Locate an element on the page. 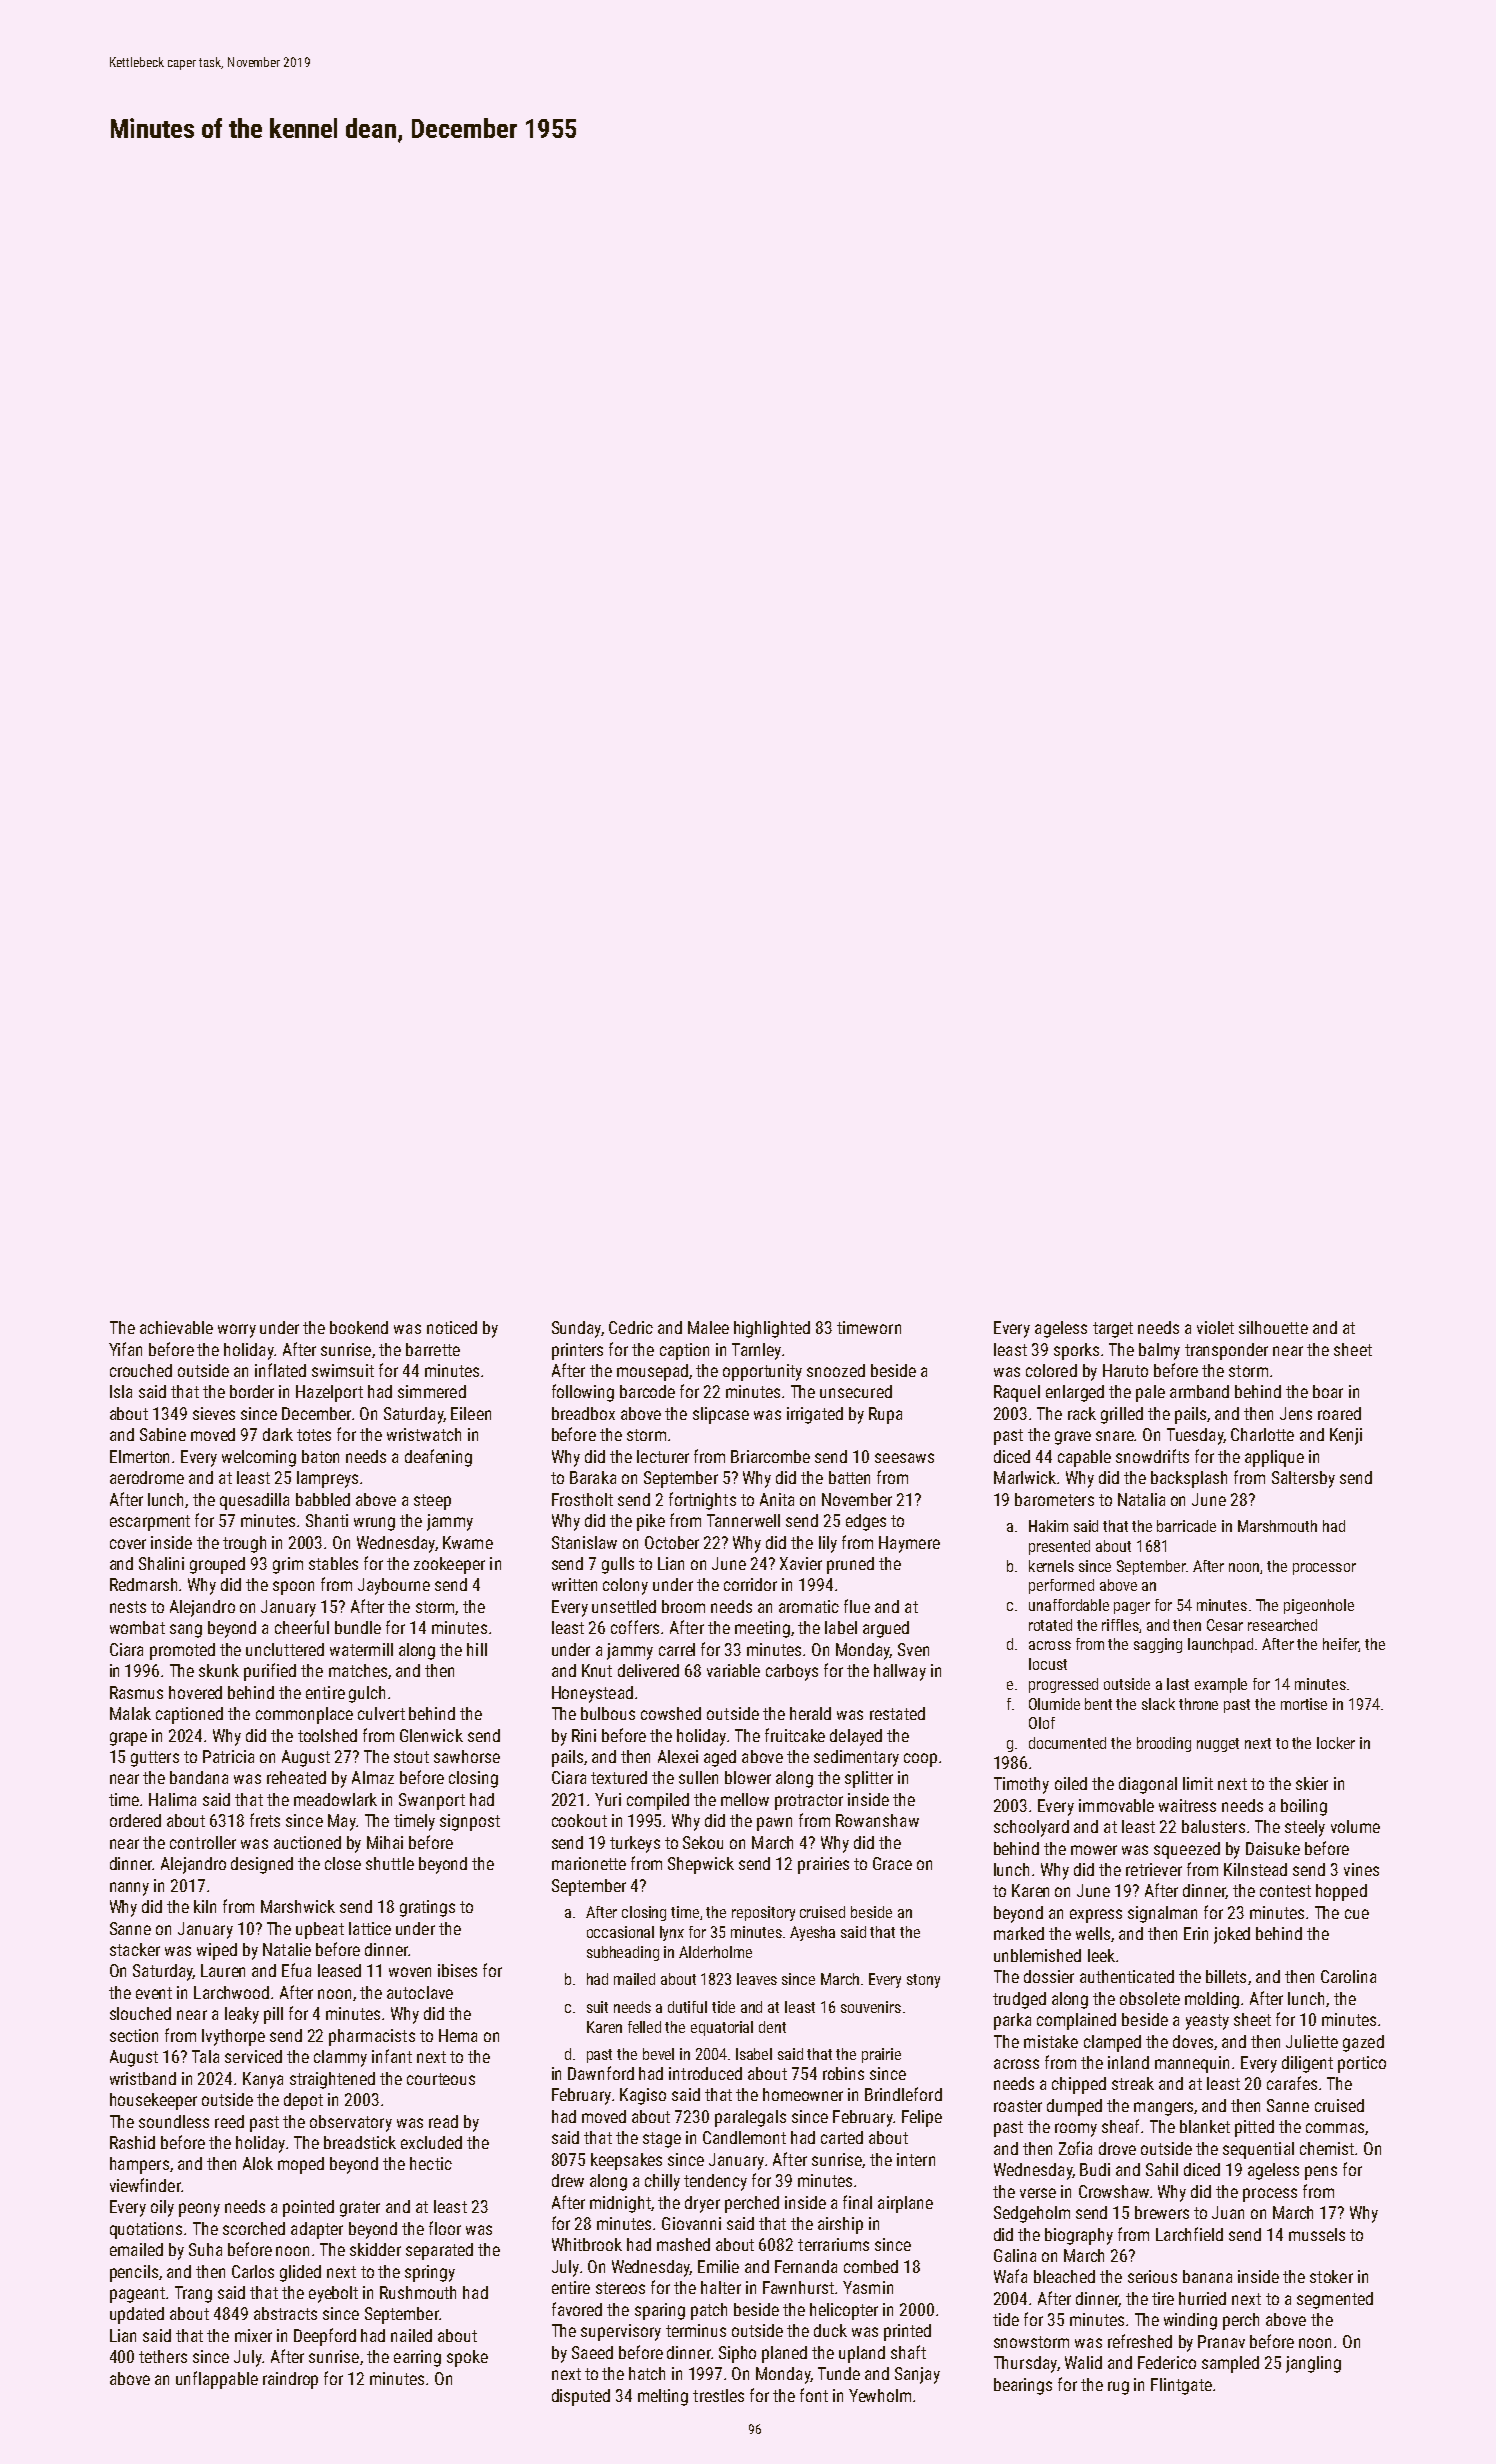 Image resolution: width=1496 pixels, height=2464 pixels. glided is located at coordinates (300, 2273).
